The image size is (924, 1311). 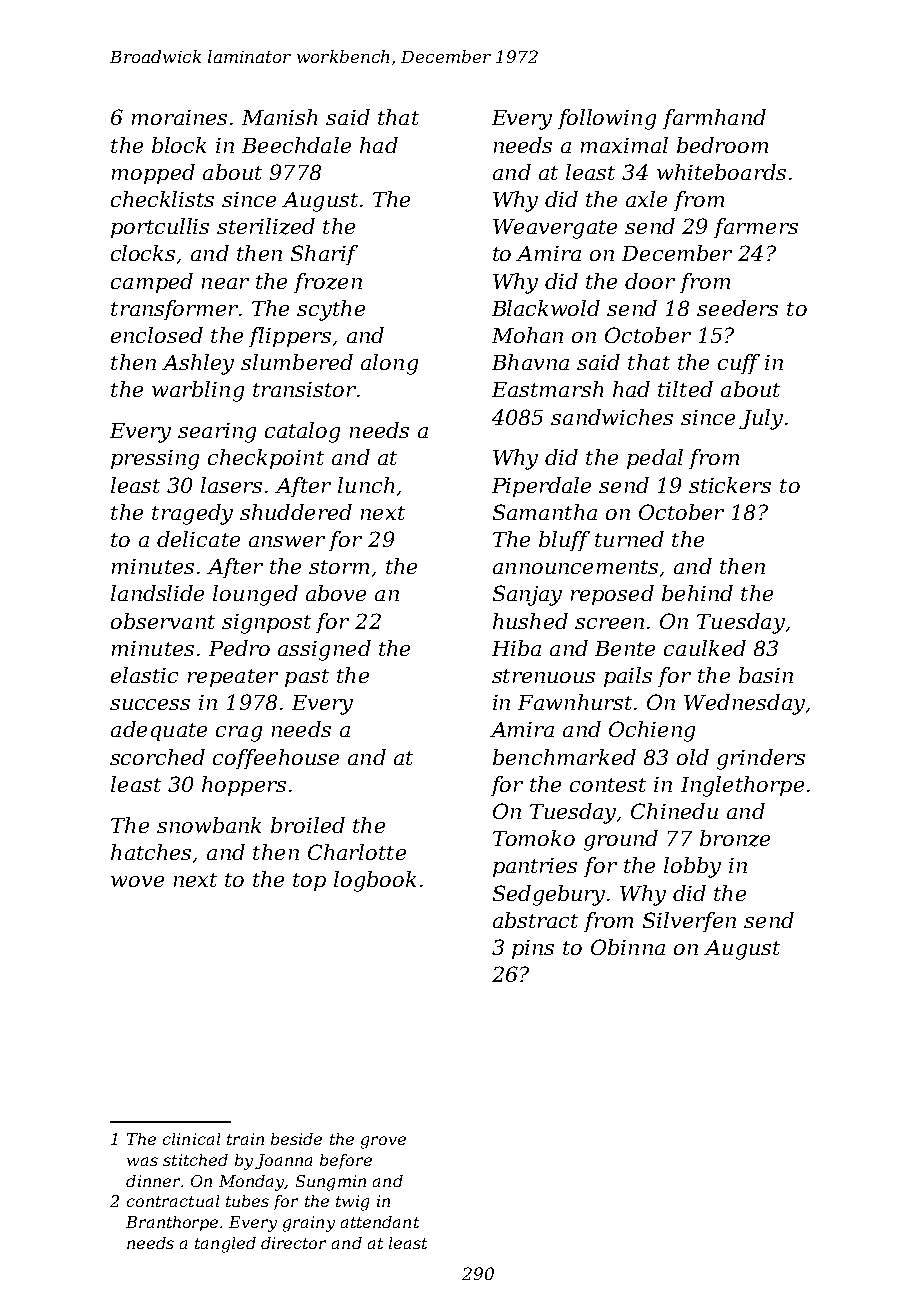 What do you see at coordinates (705, 648) in the screenshot?
I see `caulked` at bounding box center [705, 648].
